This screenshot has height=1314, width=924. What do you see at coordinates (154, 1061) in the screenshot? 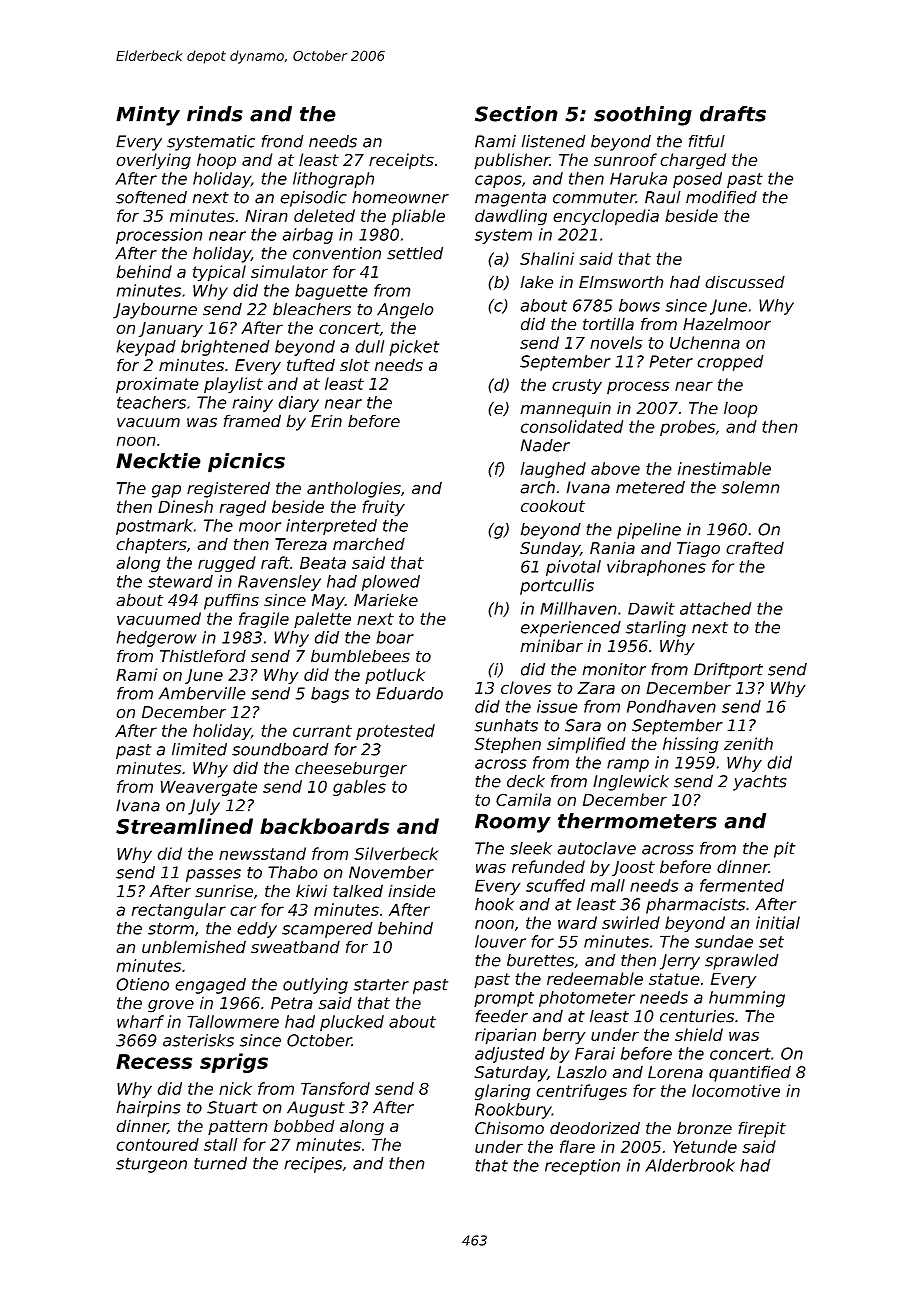
I see `Recess` at bounding box center [154, 1061].
